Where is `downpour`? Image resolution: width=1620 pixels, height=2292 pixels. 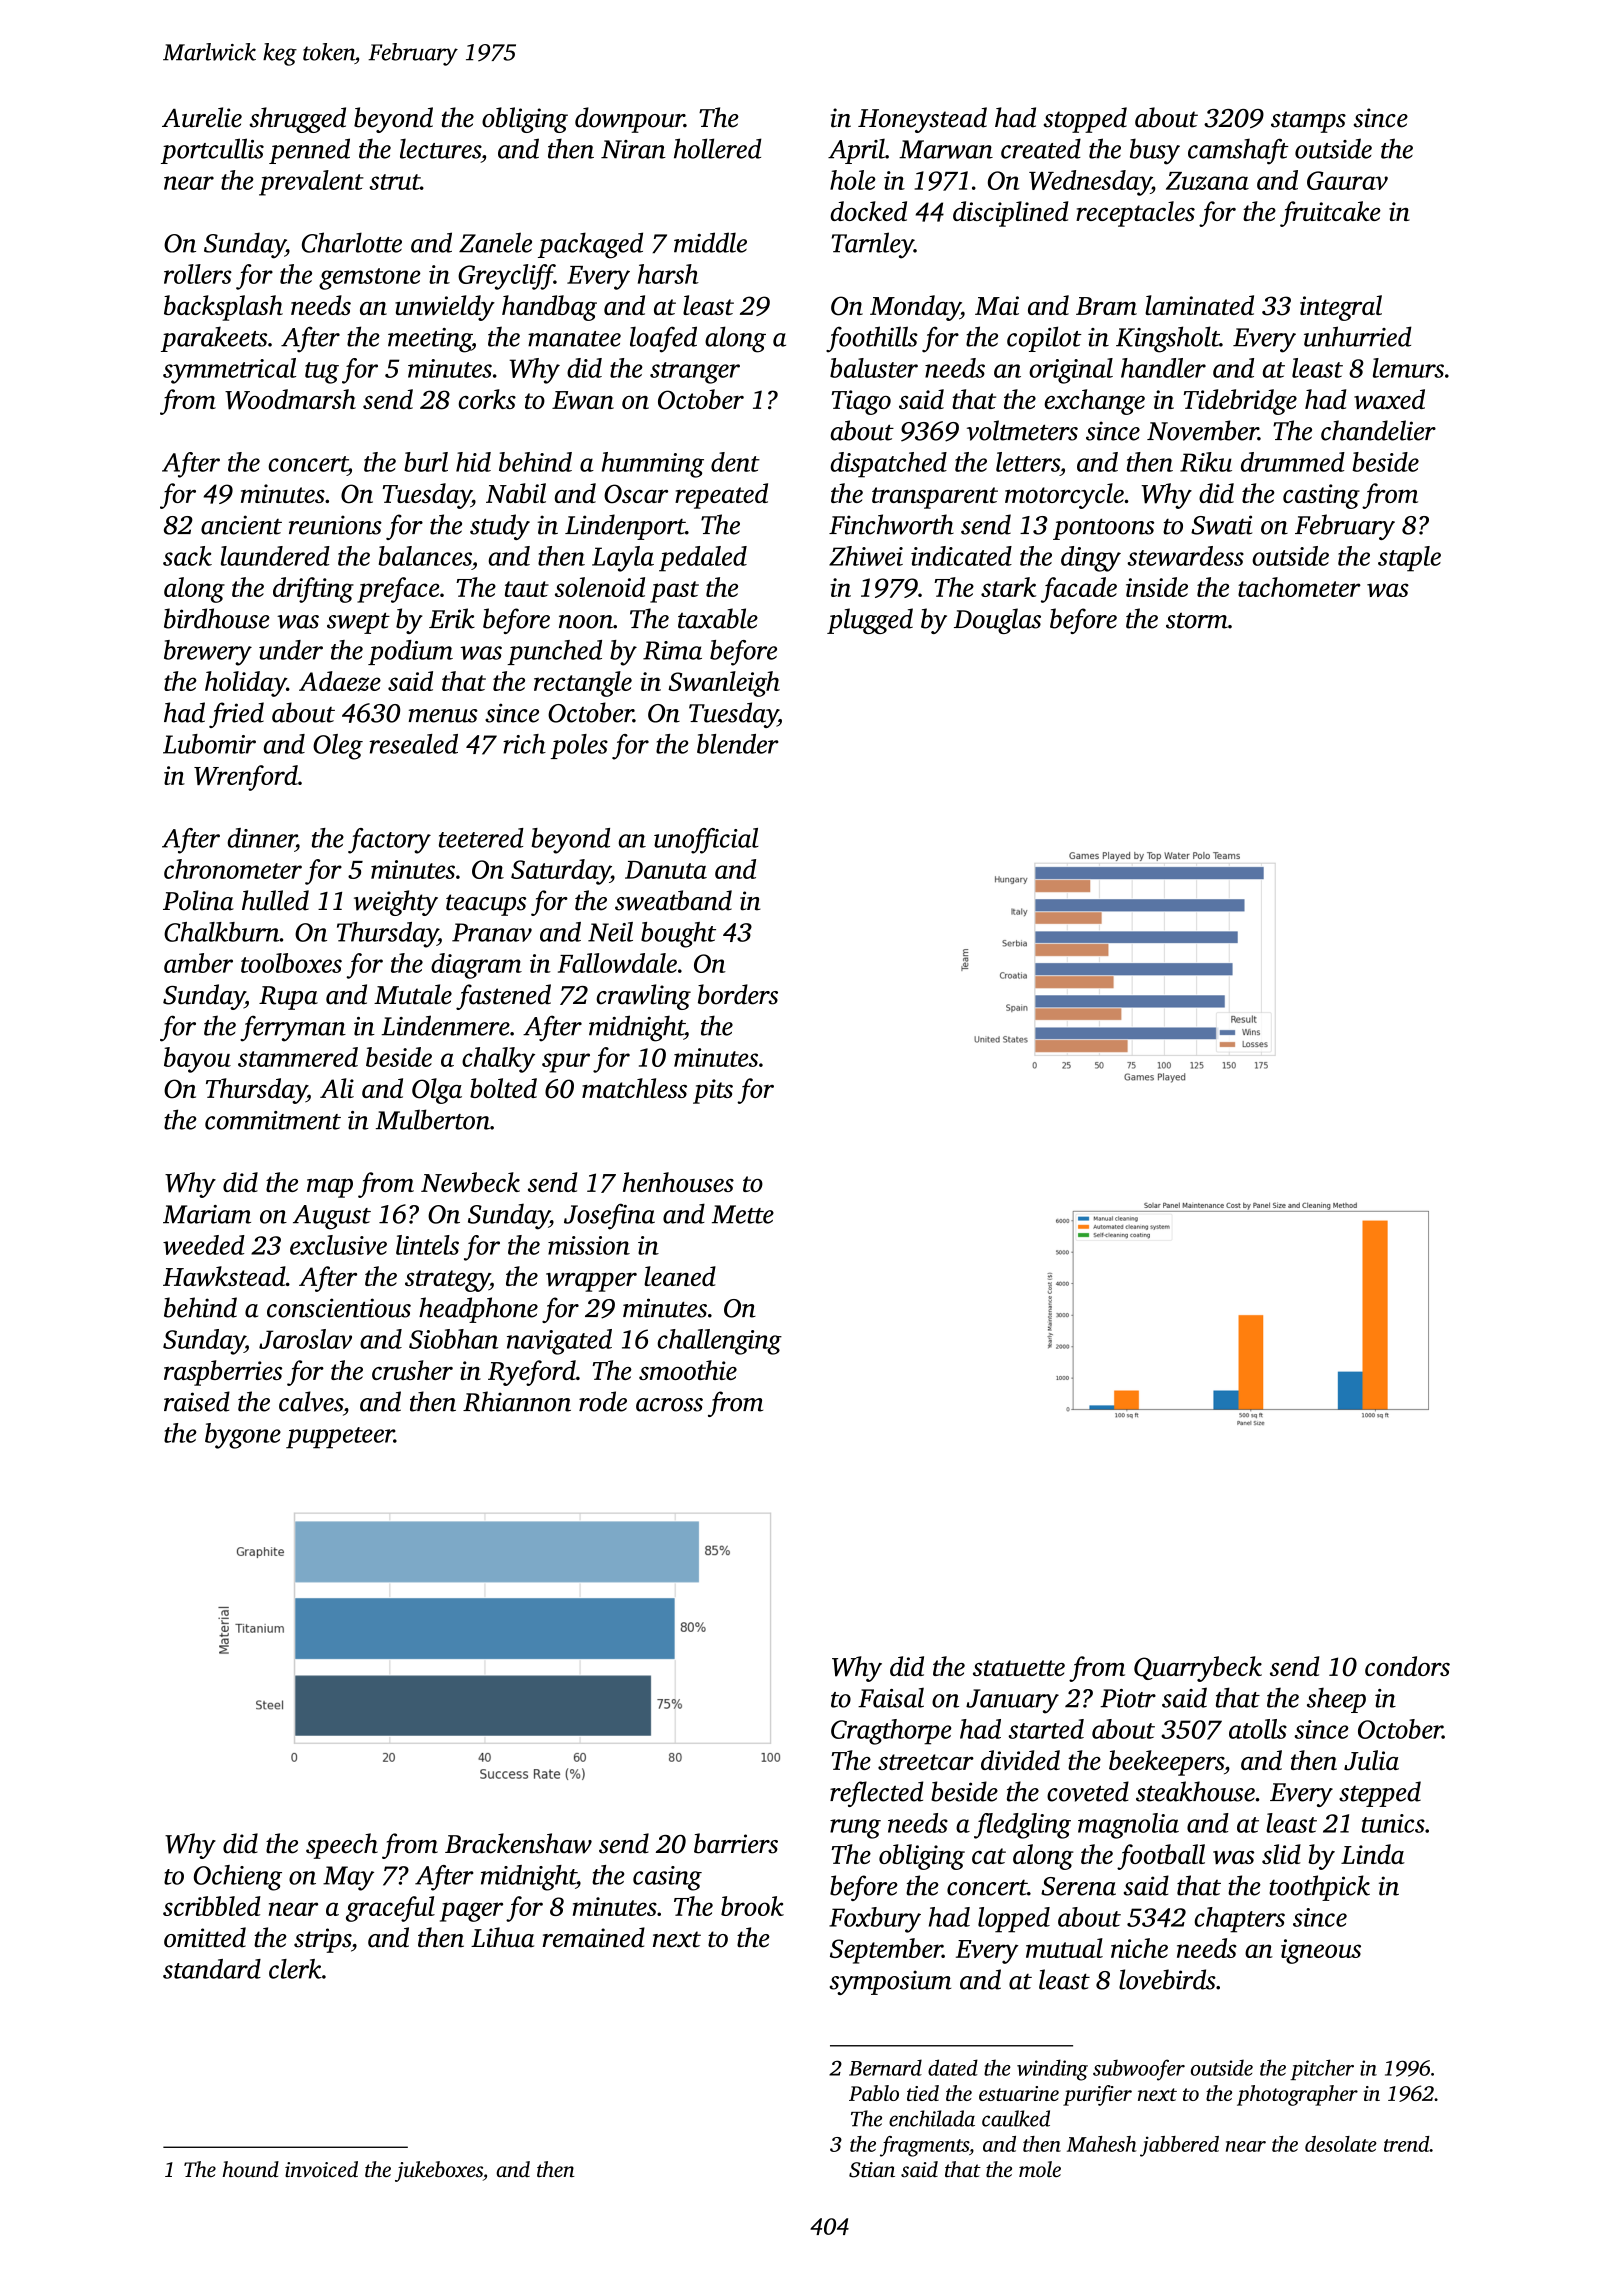
downpour is located at coordinates (629, 120).
